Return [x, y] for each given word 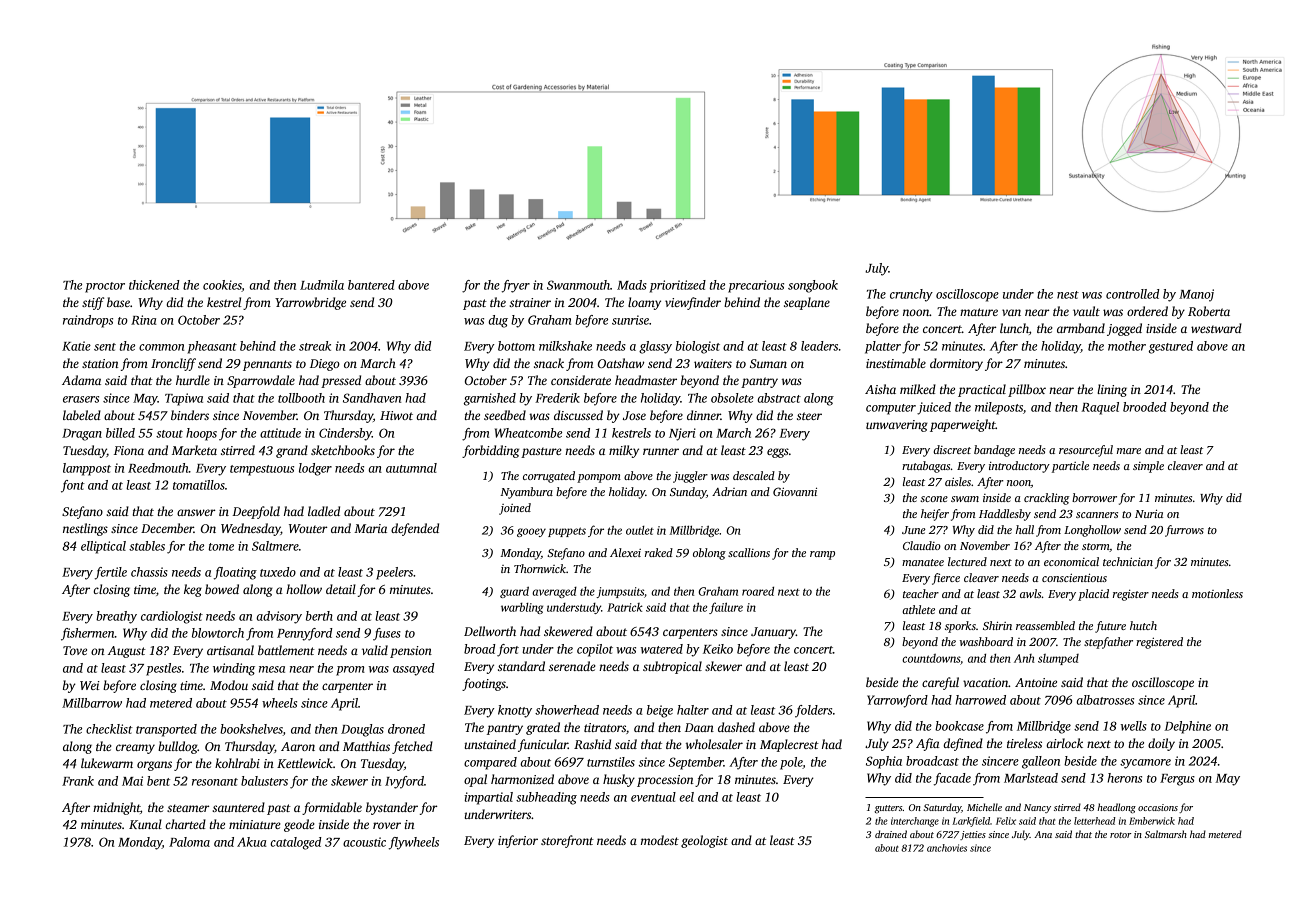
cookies [222, 286]
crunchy [911, 295]
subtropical [672, 667]
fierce [946, 579]
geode [299, 825]
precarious [756, 286]
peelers [394, 573]
